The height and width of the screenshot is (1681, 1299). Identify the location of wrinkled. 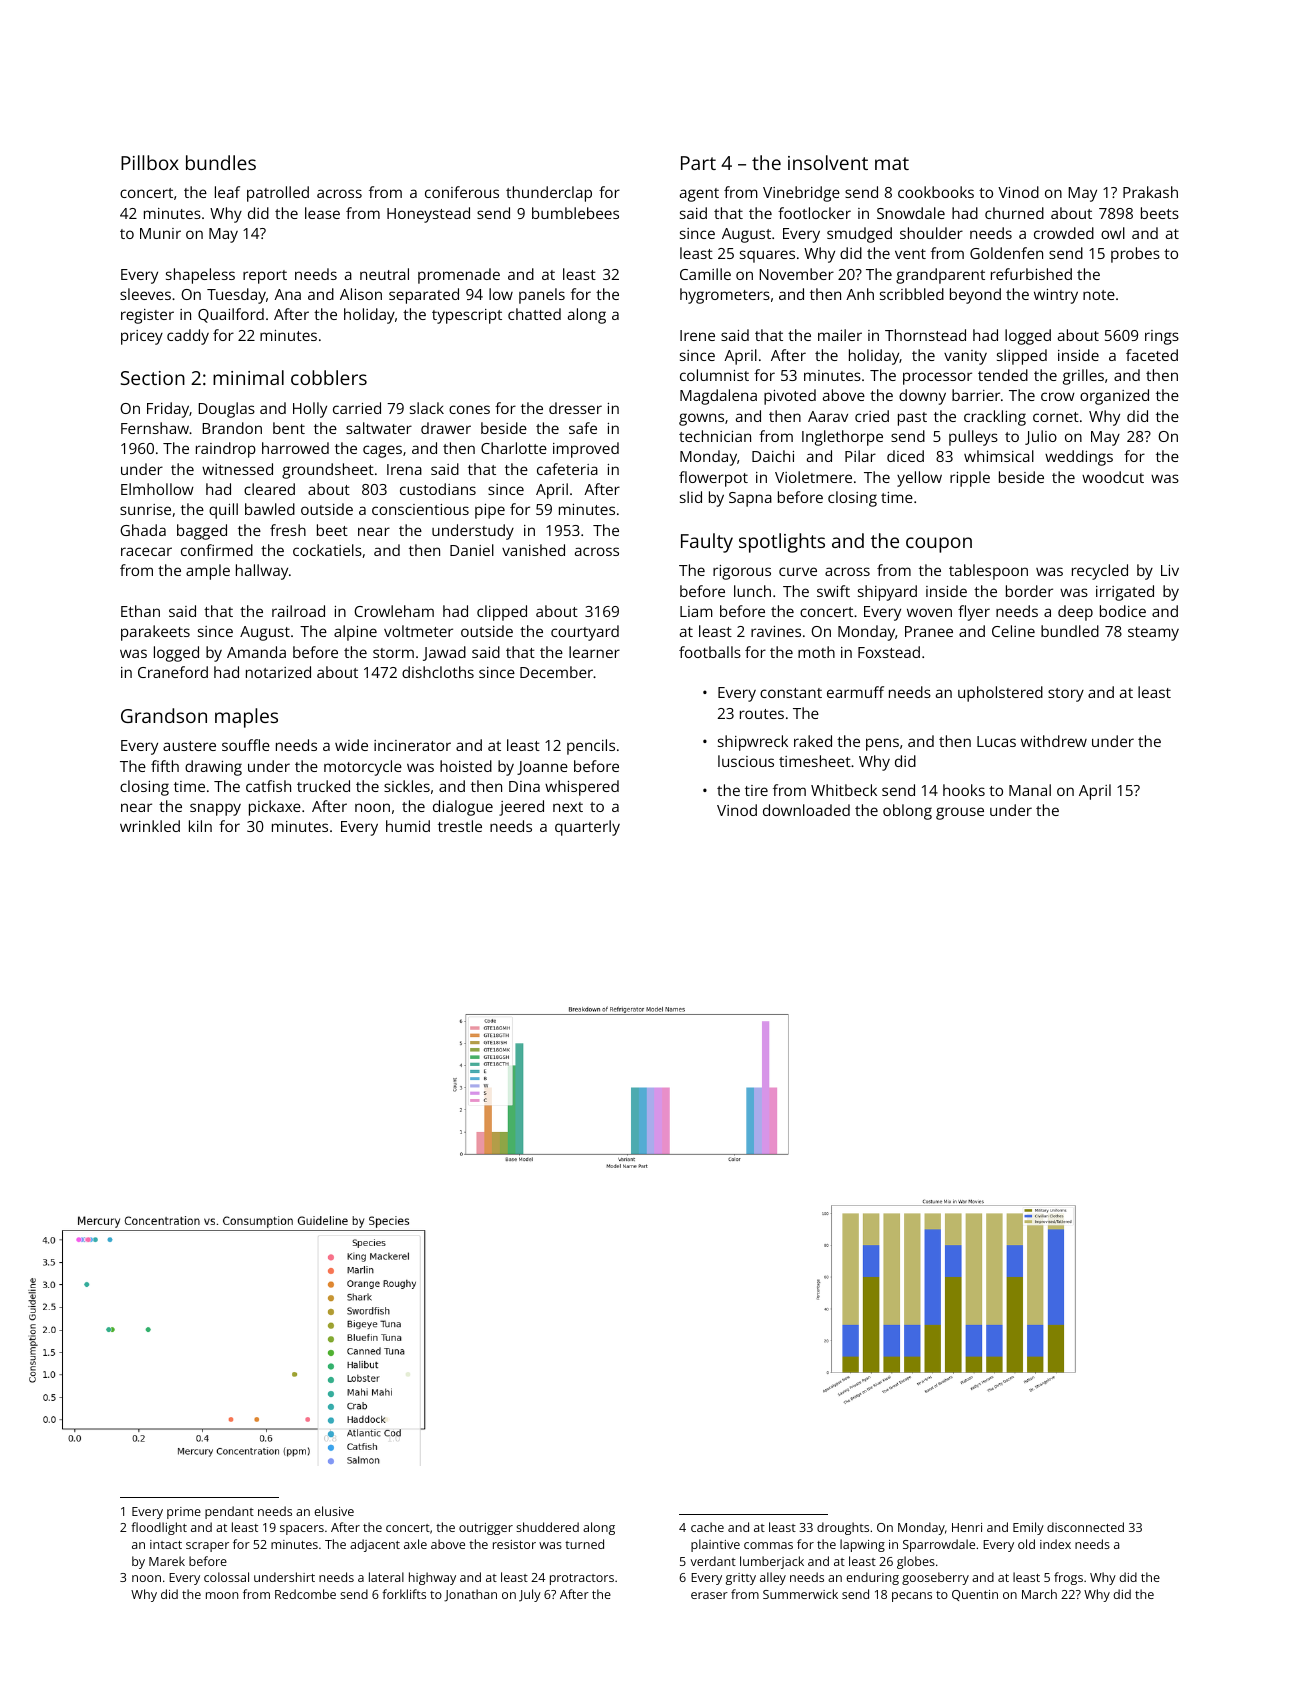
(150, 826).
